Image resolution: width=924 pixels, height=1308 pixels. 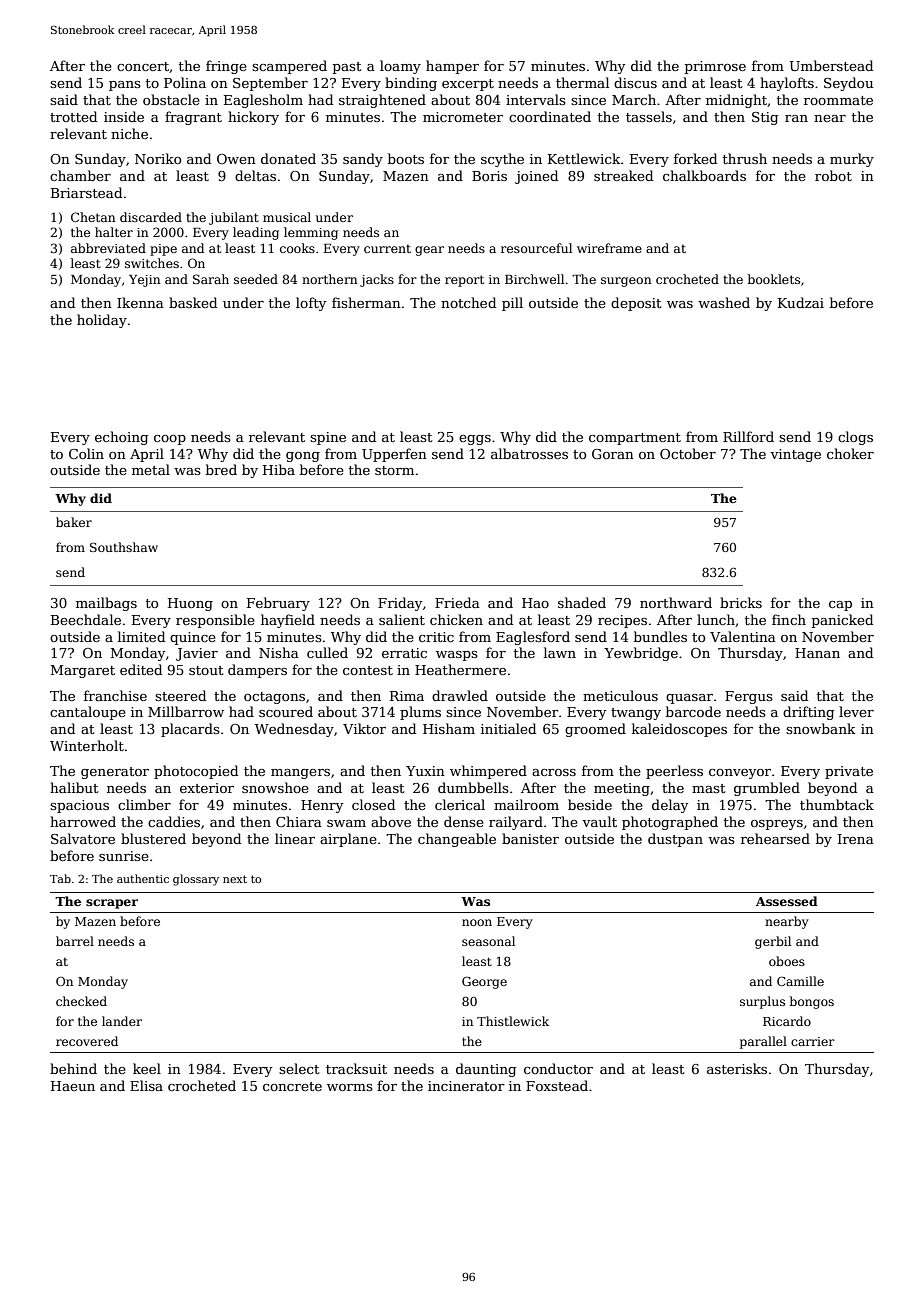 What do you see at coordinates (468, 85) in the image?
I see `excerpt` at bounding box center [468, 85].
